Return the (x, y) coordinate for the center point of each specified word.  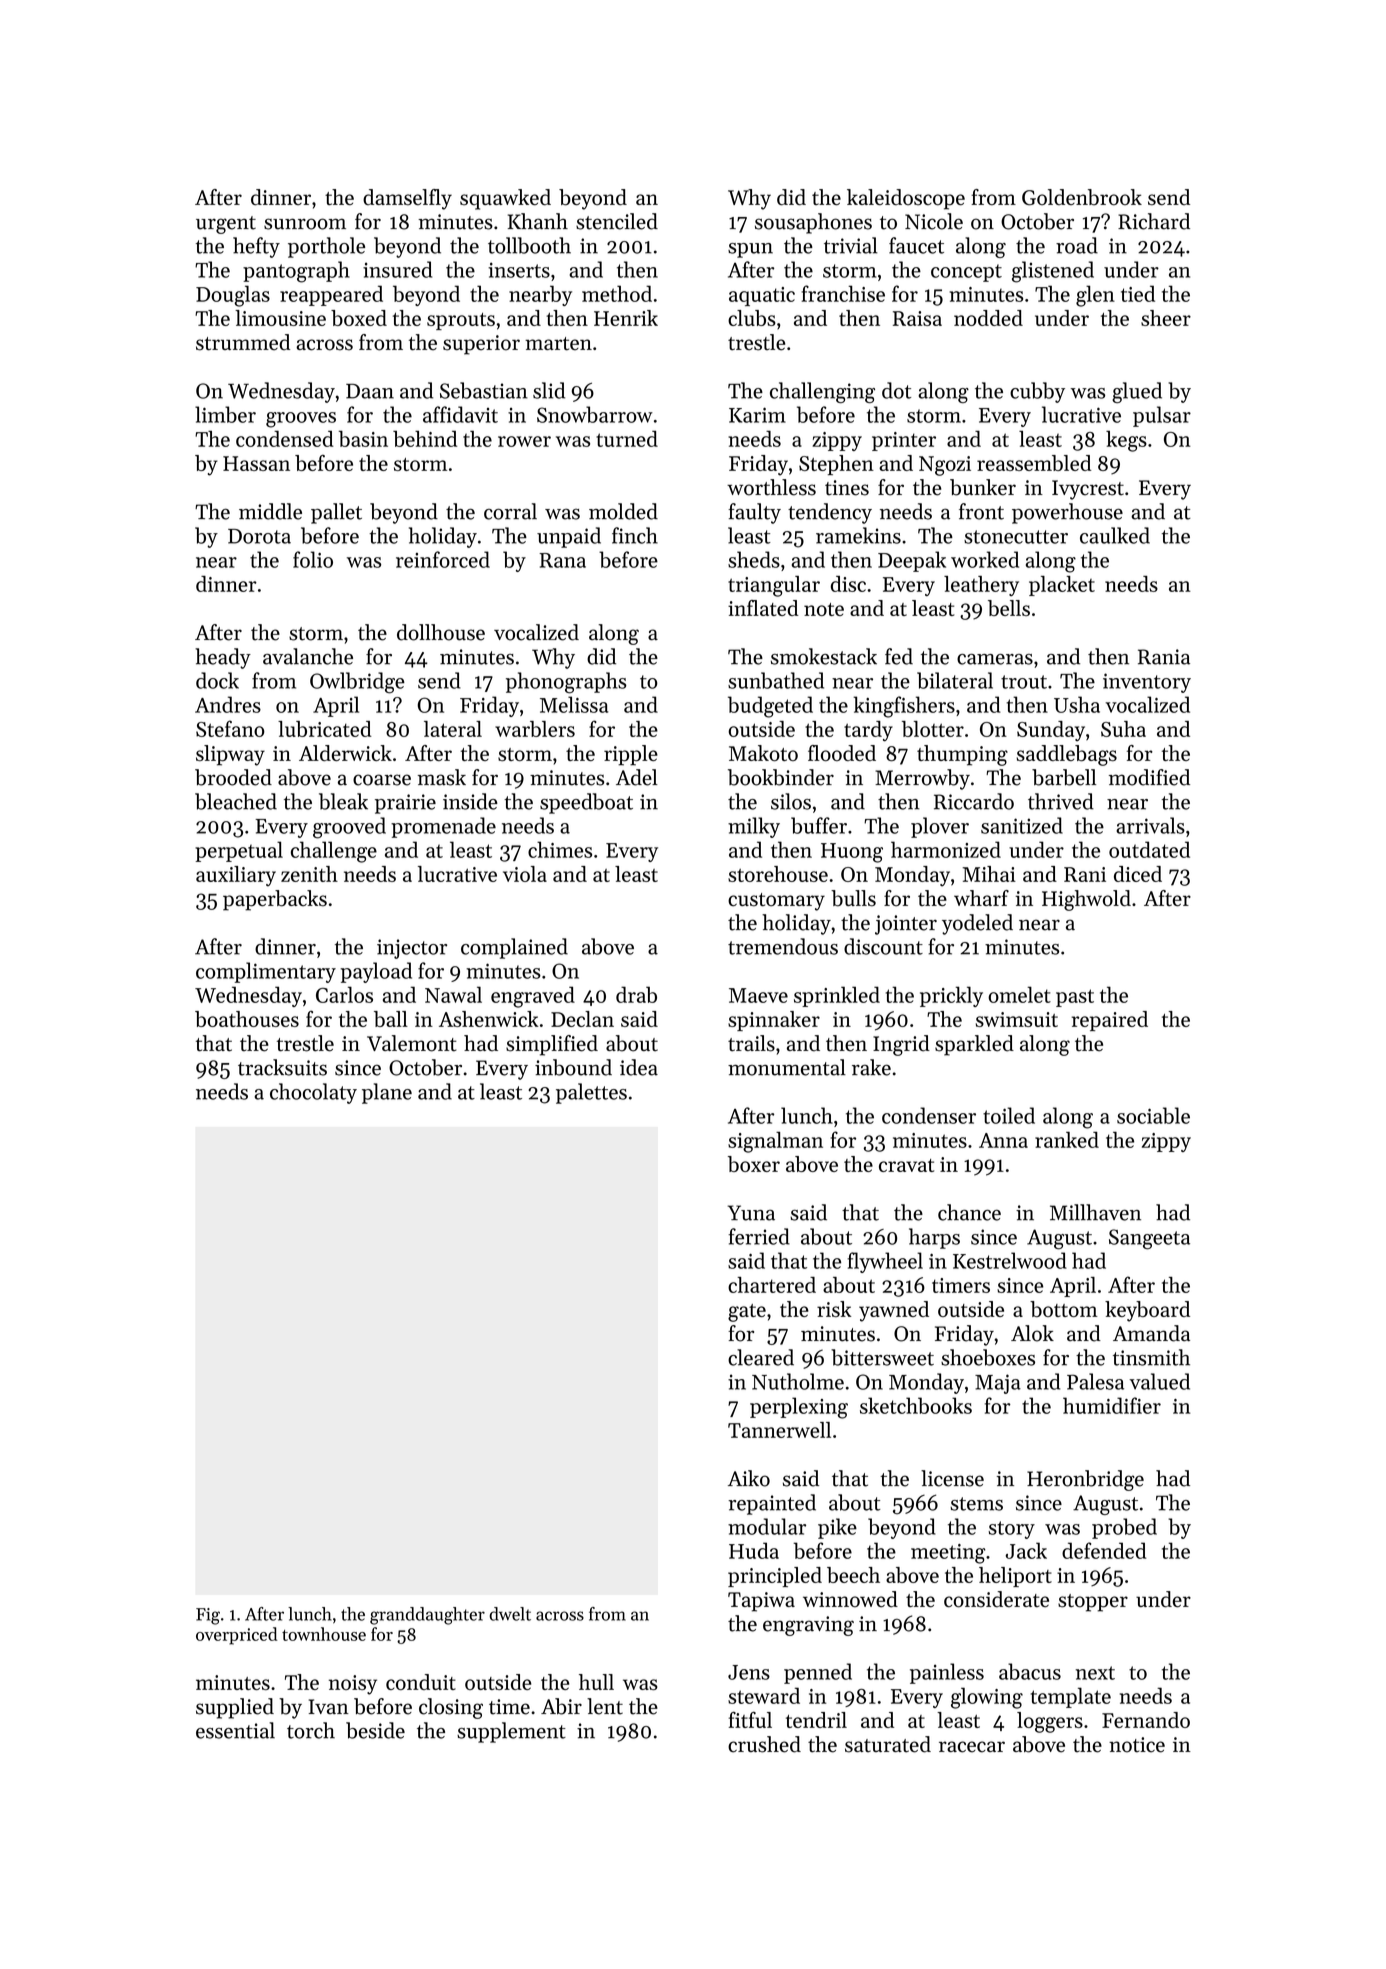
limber (225, 414)
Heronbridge (1085, 1480)
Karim (757, 415)
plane (387, 1093)
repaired (1109, 1021)
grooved (349, 828)
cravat (906, 1165)
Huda (754, 1550)
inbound (573, 1067)
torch (311, 1730)
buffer (819, 825)
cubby (1037, 392)
